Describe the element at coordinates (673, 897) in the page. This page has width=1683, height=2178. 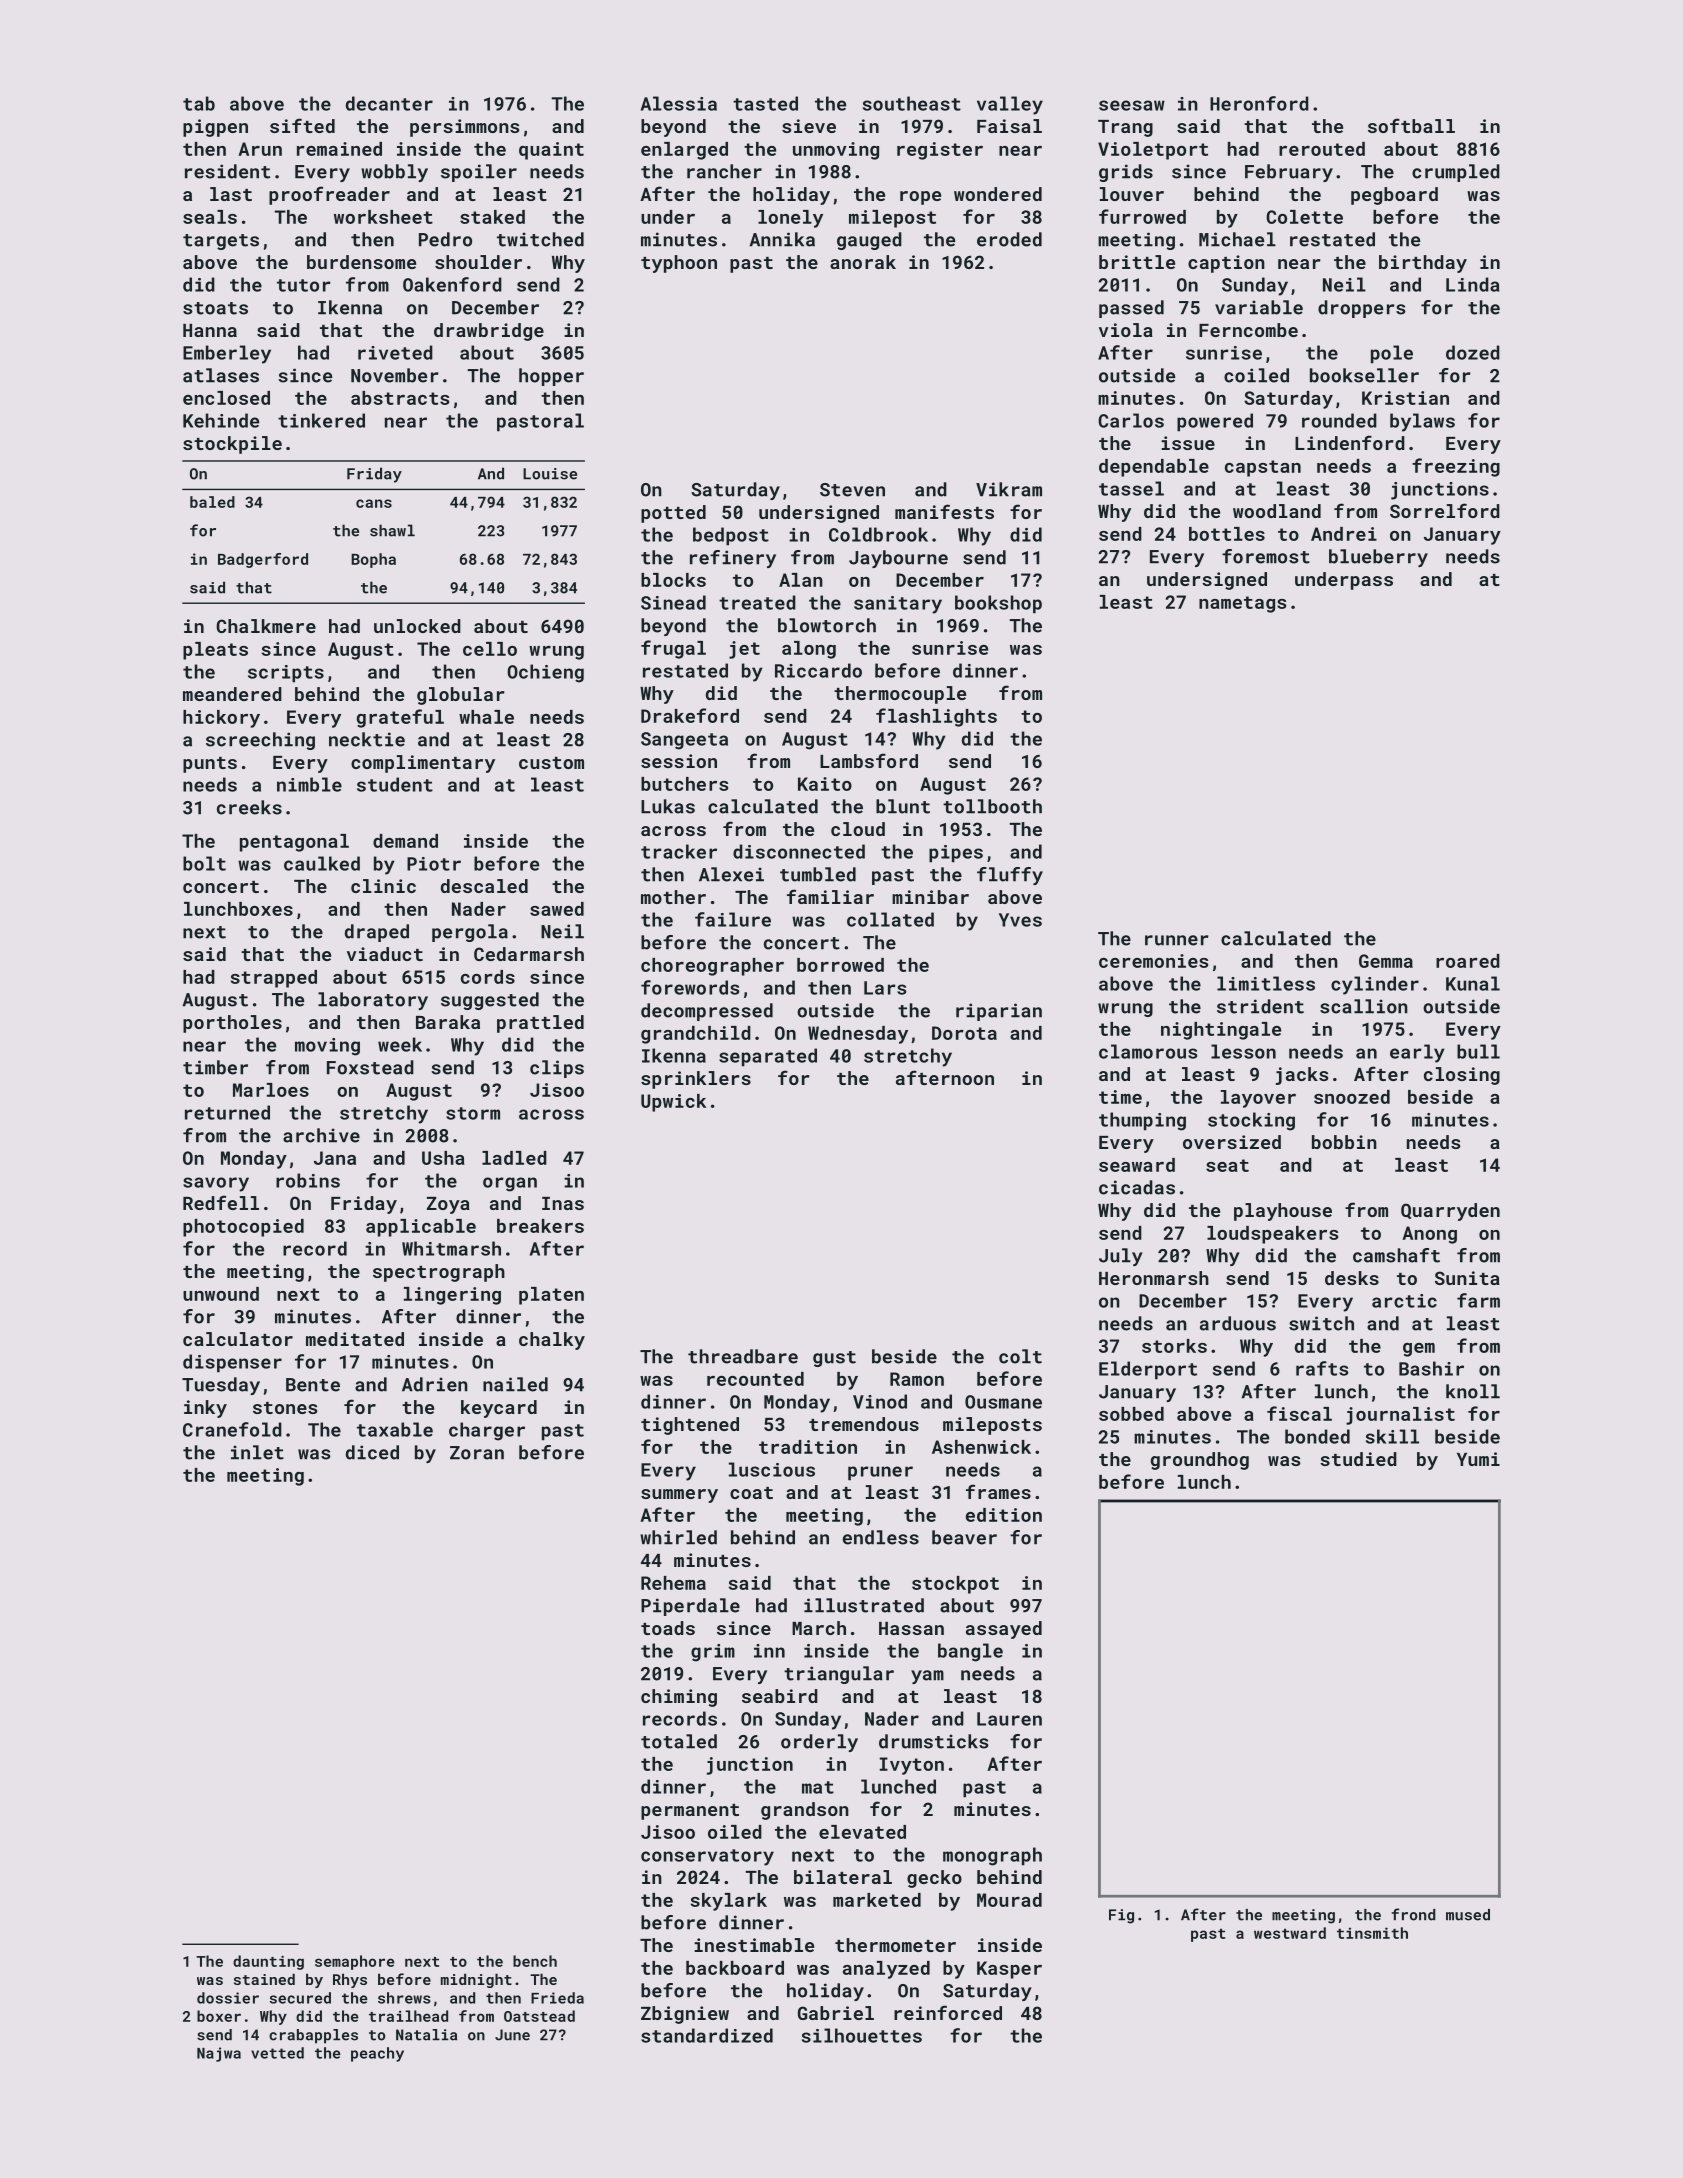
I see `mother` at that location.
